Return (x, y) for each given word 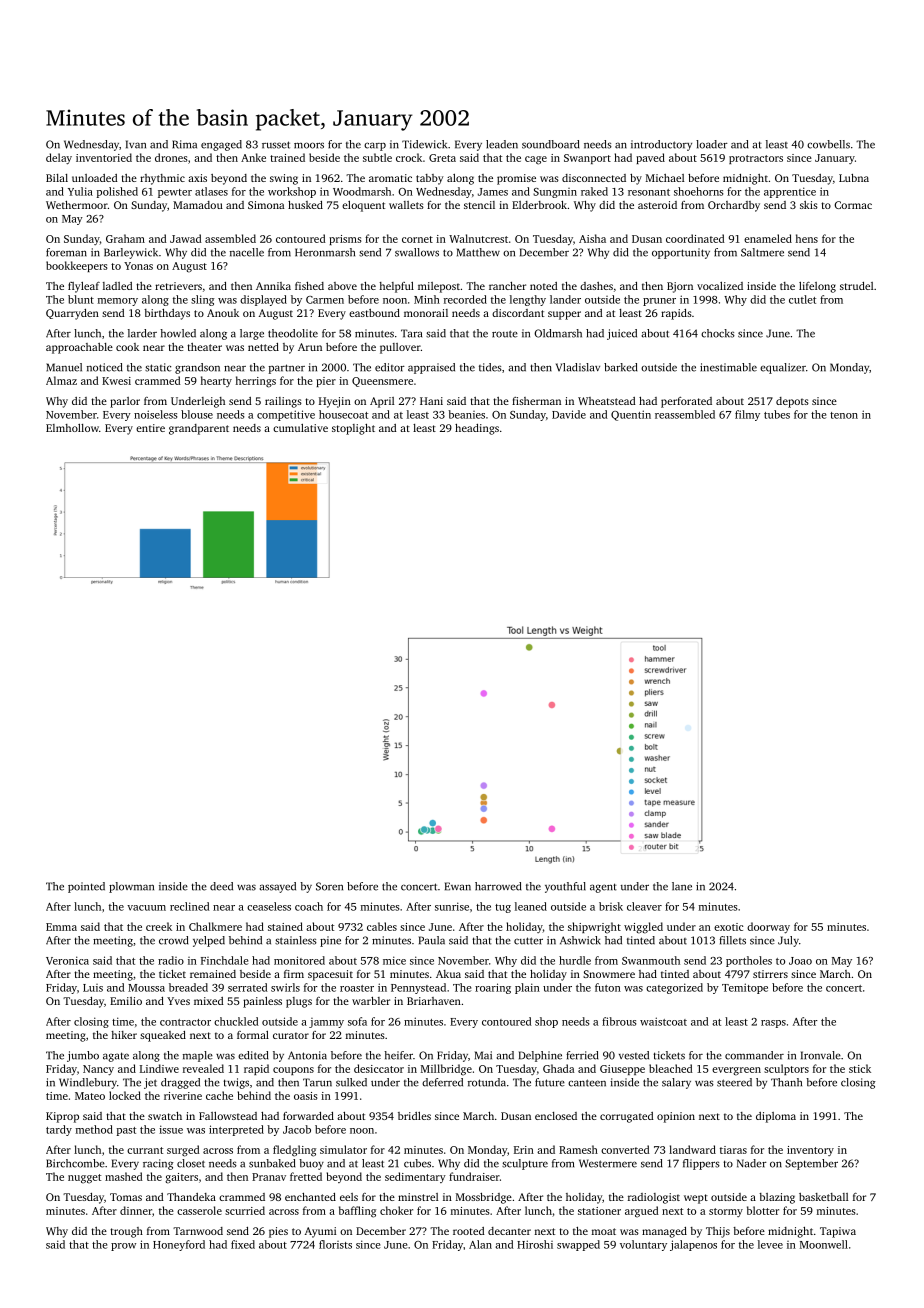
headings (477, 429)
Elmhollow (72, 428)
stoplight (353, 429)
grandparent (199, 429)
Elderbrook (539, 205)
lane (682, 886)
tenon (844, 415)
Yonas (138, 266)
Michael (665, 178)
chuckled (236, 1021)
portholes (749, 961)
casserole (199, 1210)
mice (394, 960)
